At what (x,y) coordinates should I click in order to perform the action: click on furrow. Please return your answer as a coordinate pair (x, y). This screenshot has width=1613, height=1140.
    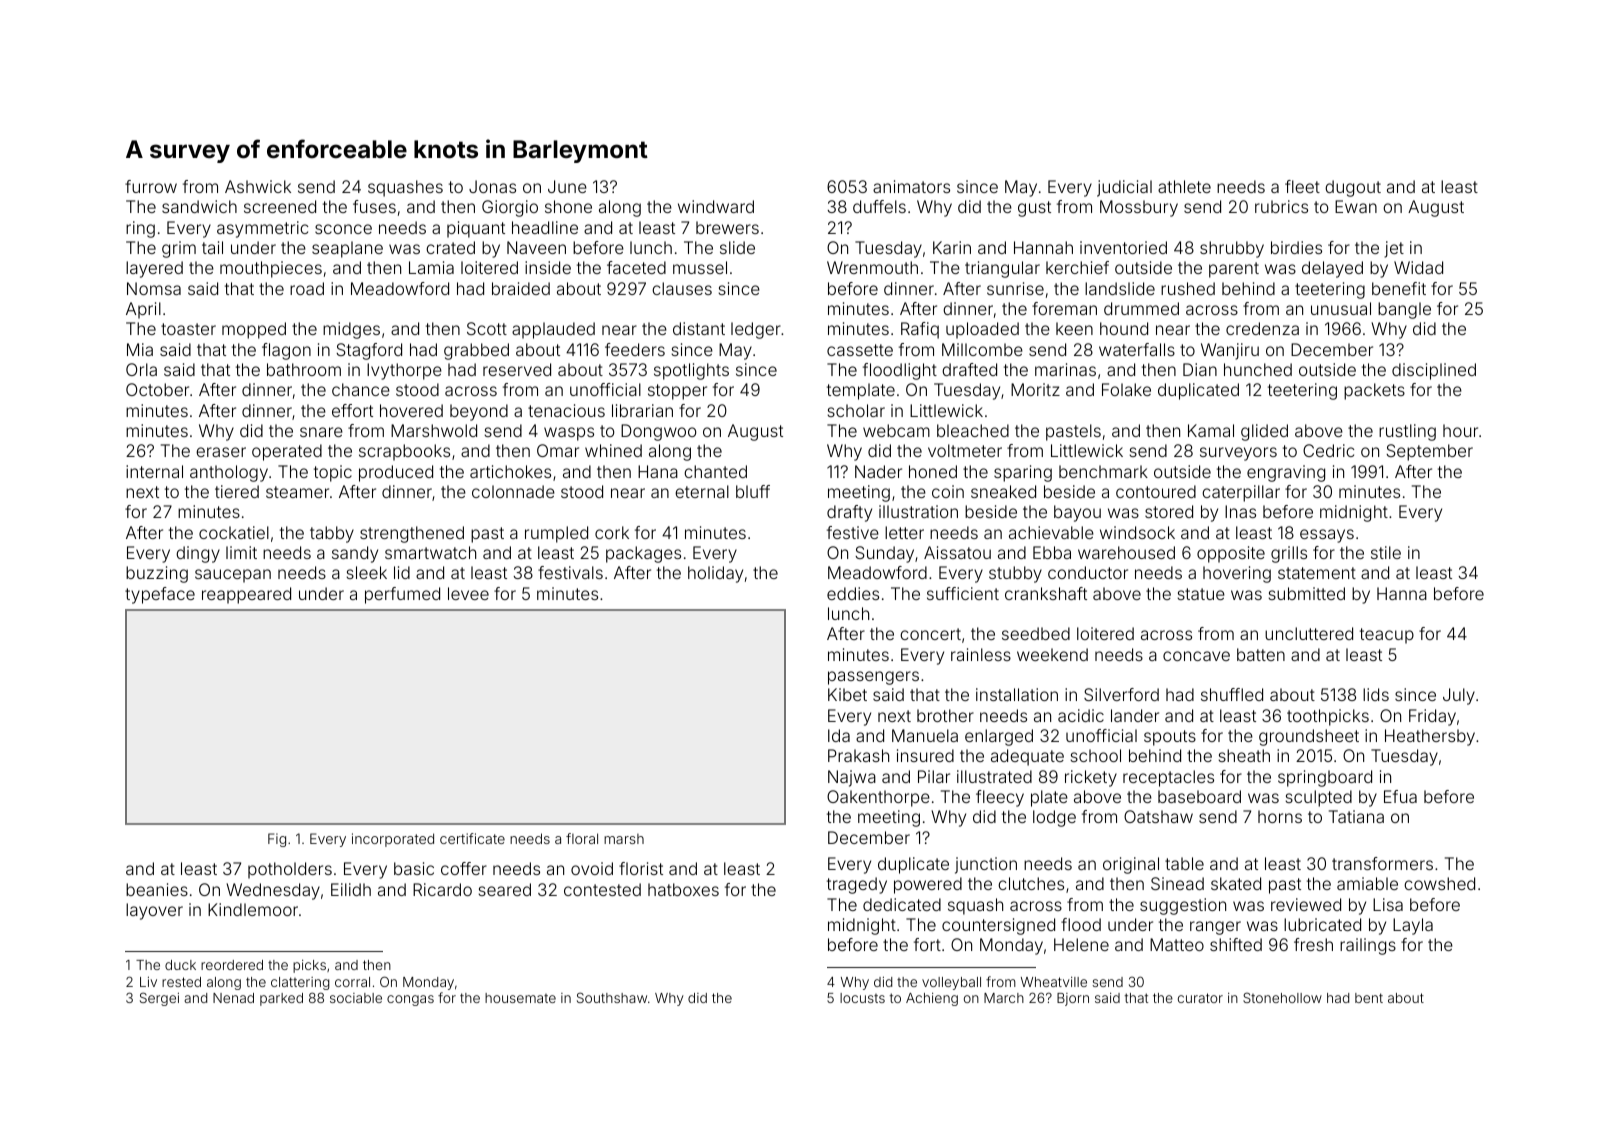
    Looking at the image, I should click on (151, 186).
